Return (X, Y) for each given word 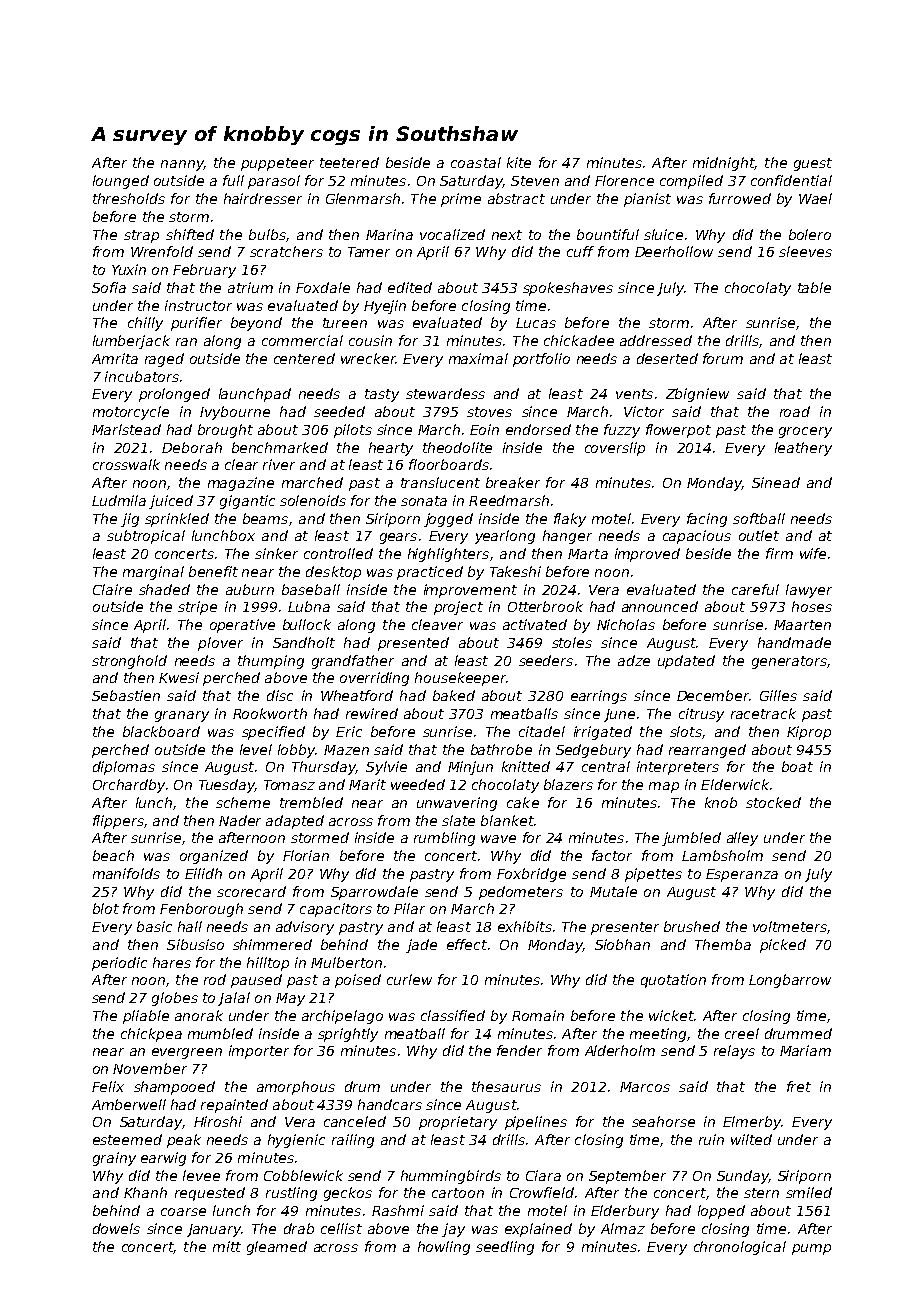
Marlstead (126, 429)
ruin (711, 1139)
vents (634, 394)
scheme (243, 802)
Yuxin (129, 269)
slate (458, 820)
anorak (199, 1015)
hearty (391, 449)
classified (453, 1015)
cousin (370, 340)
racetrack (763, 713)
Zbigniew (697, 395)
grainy (114, 1159)
